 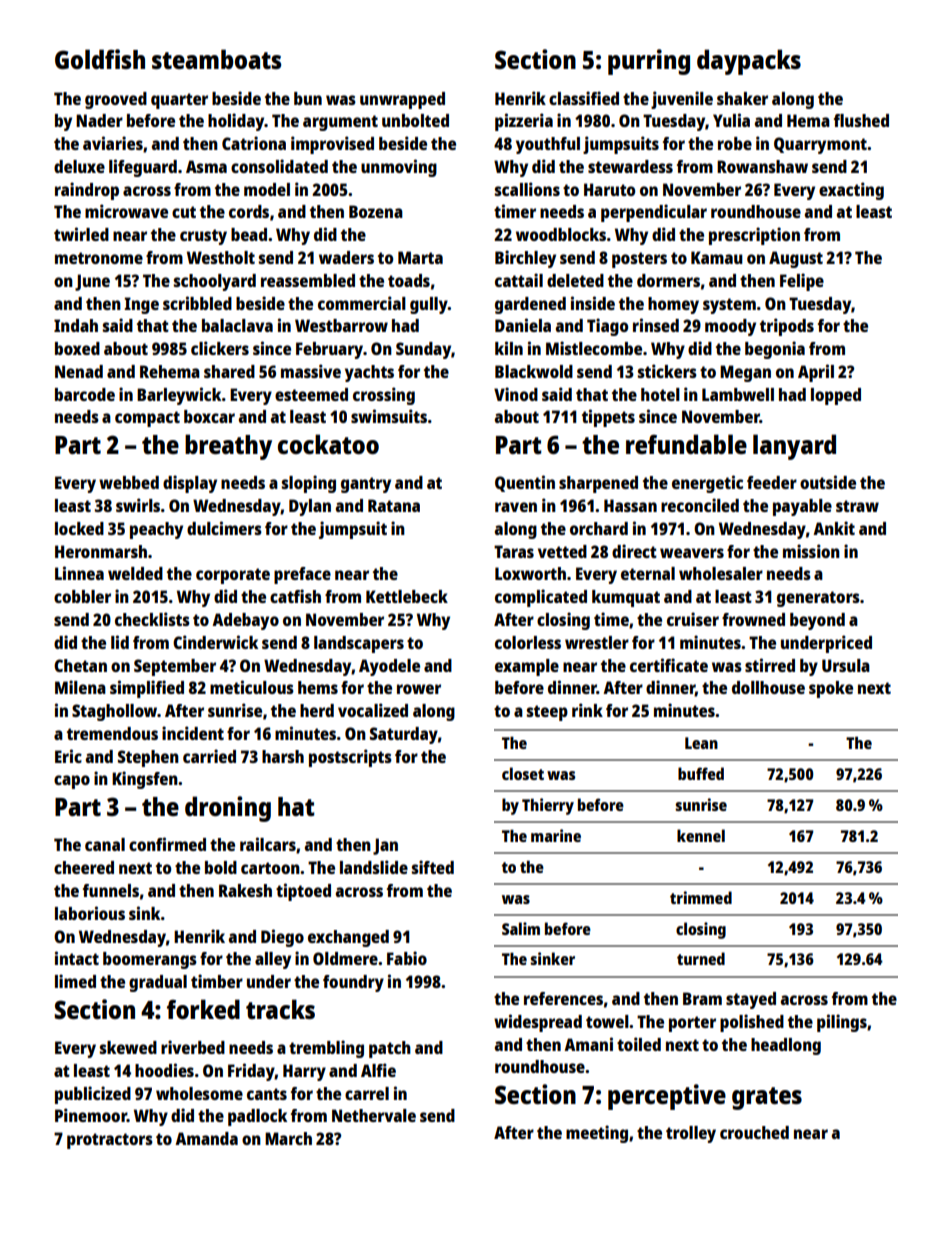 What do you see at coordinates (394, 505) in the document?
I see `Ratana` at bounding box center [394, 505].
